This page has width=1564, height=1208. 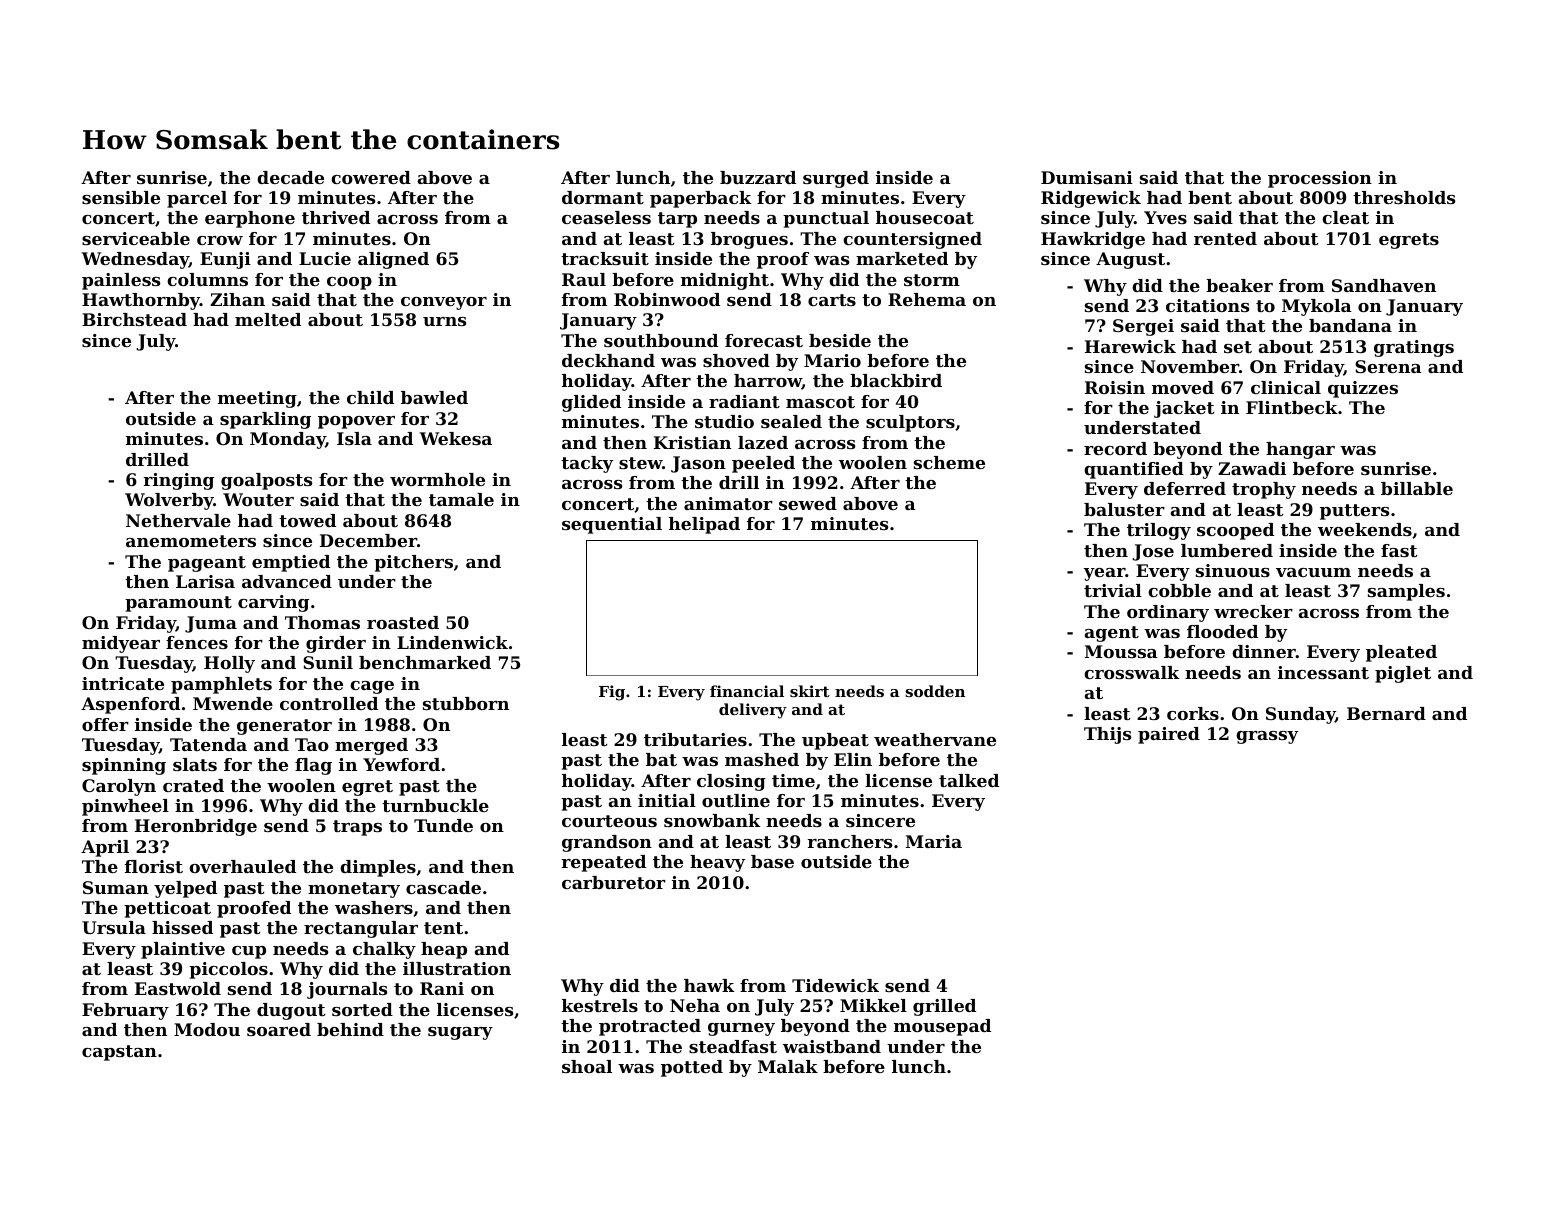 What do you see at coordinates (1300, 715) in the page?
I see `Sunday` at bounding box center [1300, 715].
